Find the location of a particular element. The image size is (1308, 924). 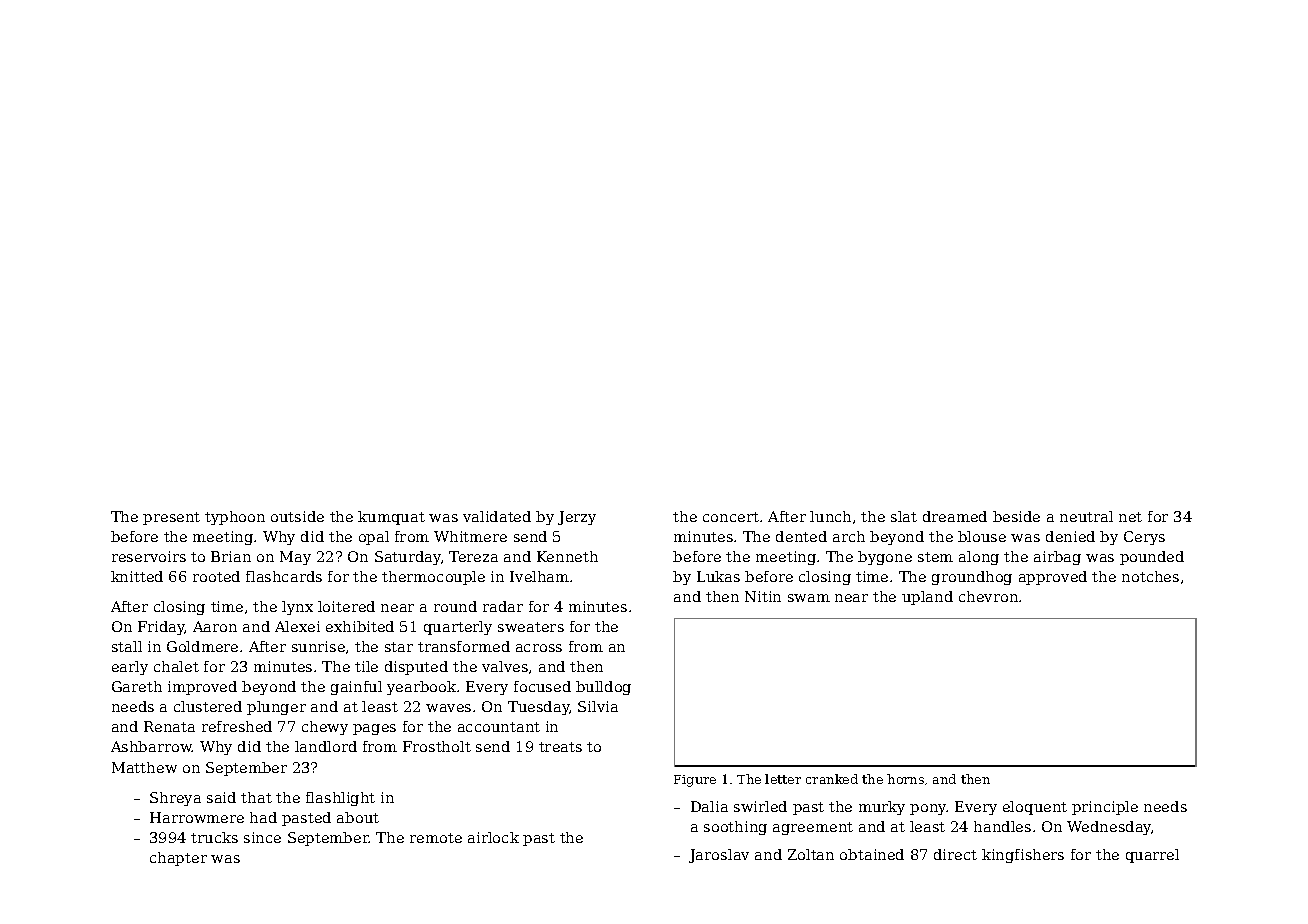

bulldog is located at coordinates (603, 688).
